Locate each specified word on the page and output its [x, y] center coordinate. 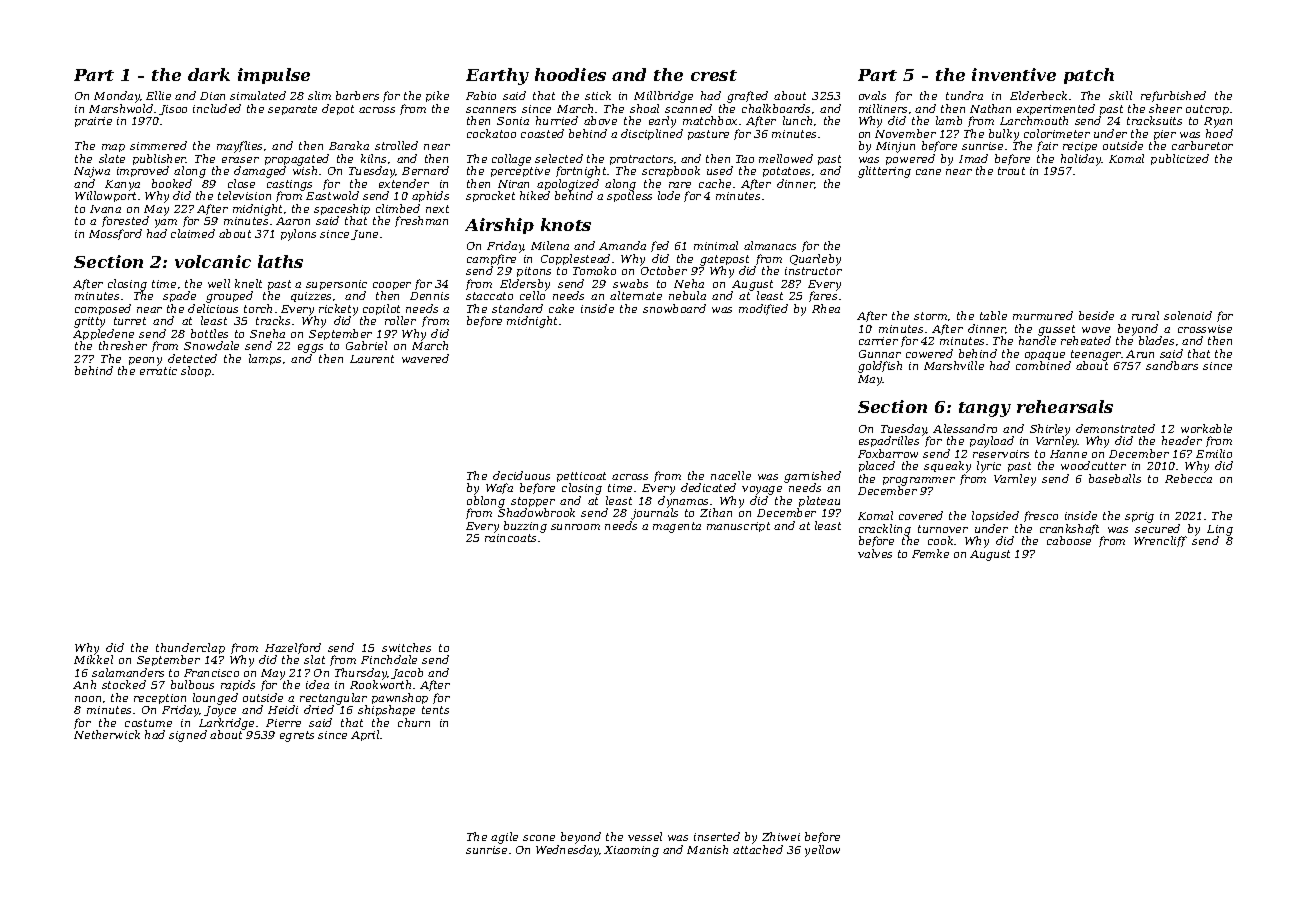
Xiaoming [631, 851]
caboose [1069, 540]
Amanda [622, 245]
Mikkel [93, 659]
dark [209, 74]
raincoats [510, 538]
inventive [1014, 74]
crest [714, 75]
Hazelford [293, 648]
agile [504, 838]
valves [875, 553]
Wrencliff [1160, 541]
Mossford [115, 234]
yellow [822, 851]
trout [1011, 171]
